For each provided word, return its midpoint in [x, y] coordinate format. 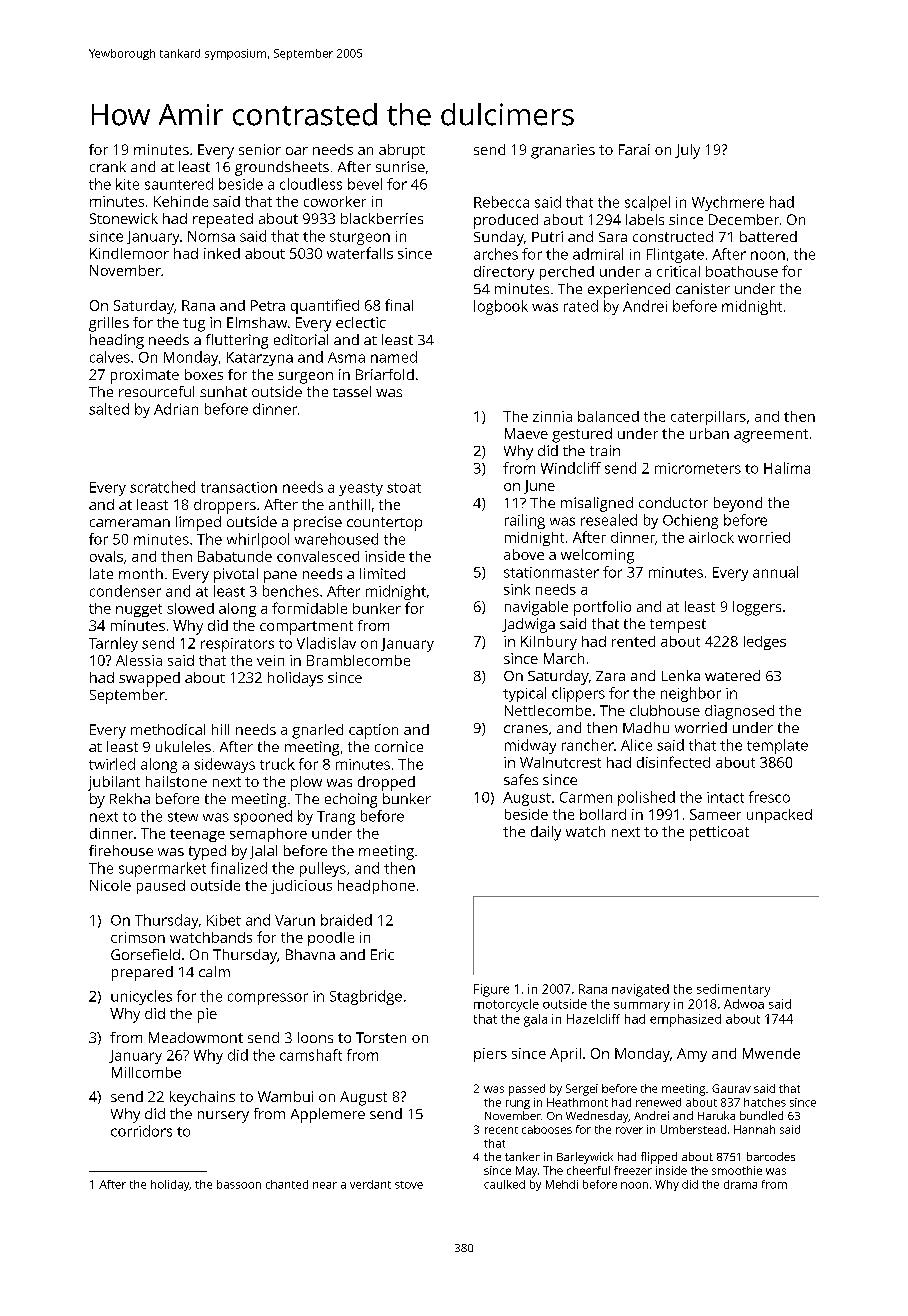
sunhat [223, 391]
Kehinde [181, 201]
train [605, 450]
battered [768, 236]
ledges [765, 643]
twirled [112, 764]
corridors [141, 1131]
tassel [352, 391]
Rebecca [501, 202]
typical [524, 694]
